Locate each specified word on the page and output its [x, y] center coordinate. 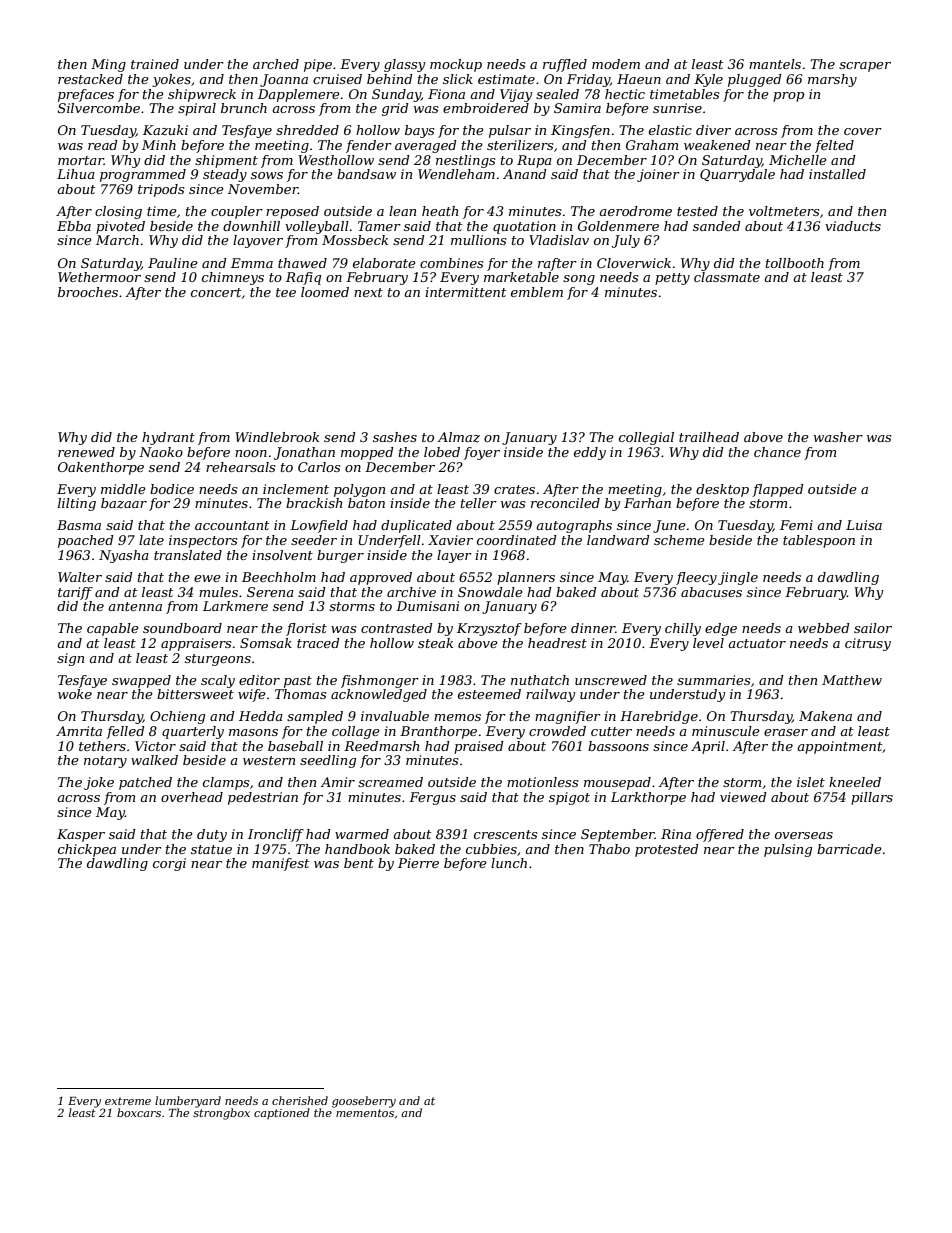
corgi [169, 864]
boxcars [139, 1112]
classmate [727, 277]
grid [395, 109]
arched [276, 64]
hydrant [168, 438]
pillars [872, 798]
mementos [365, 1113]
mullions [478, 240]
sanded [717, 226]
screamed [390, 782]
